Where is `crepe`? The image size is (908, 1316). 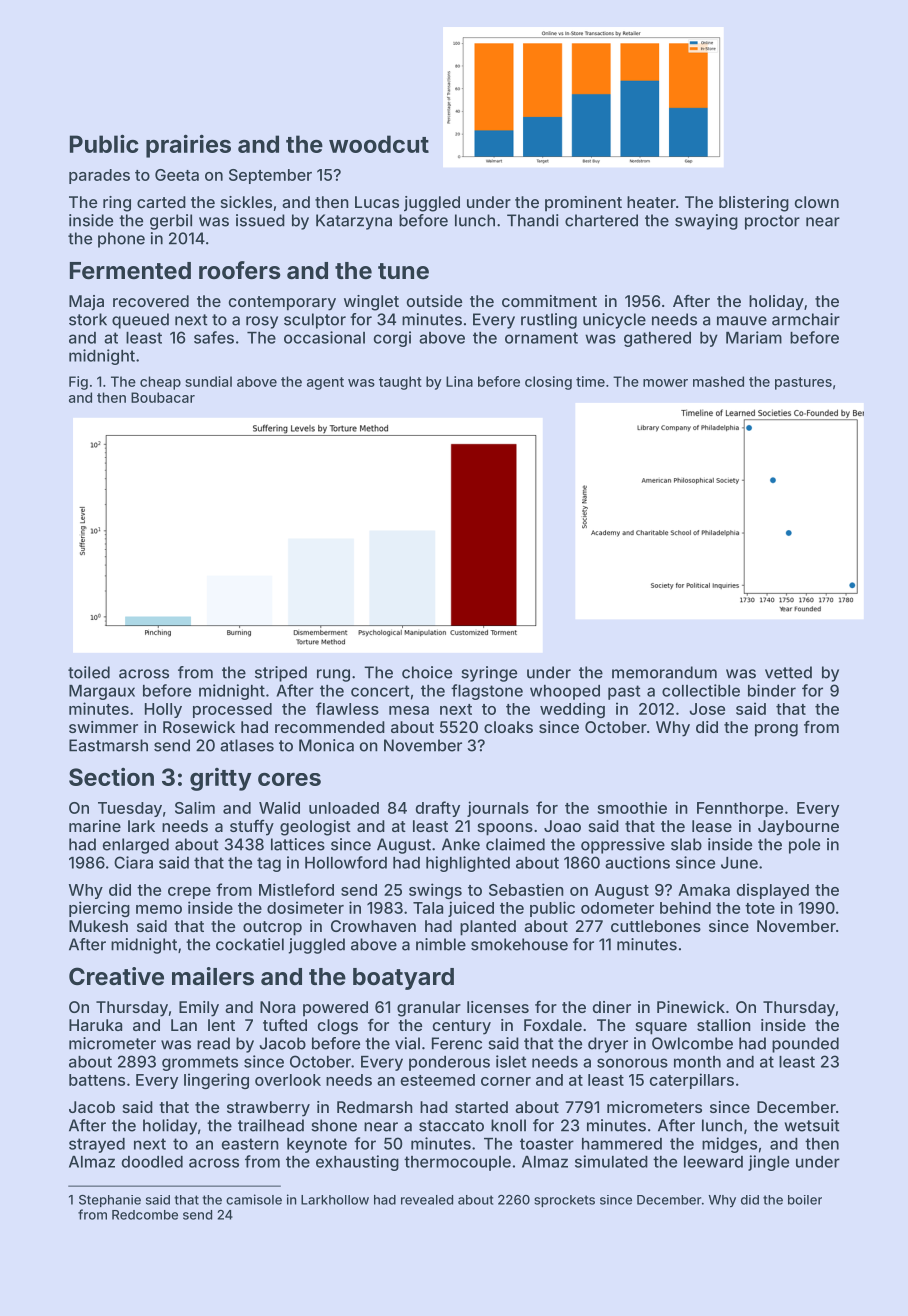
crepe is located at coordinates (189, 893).
